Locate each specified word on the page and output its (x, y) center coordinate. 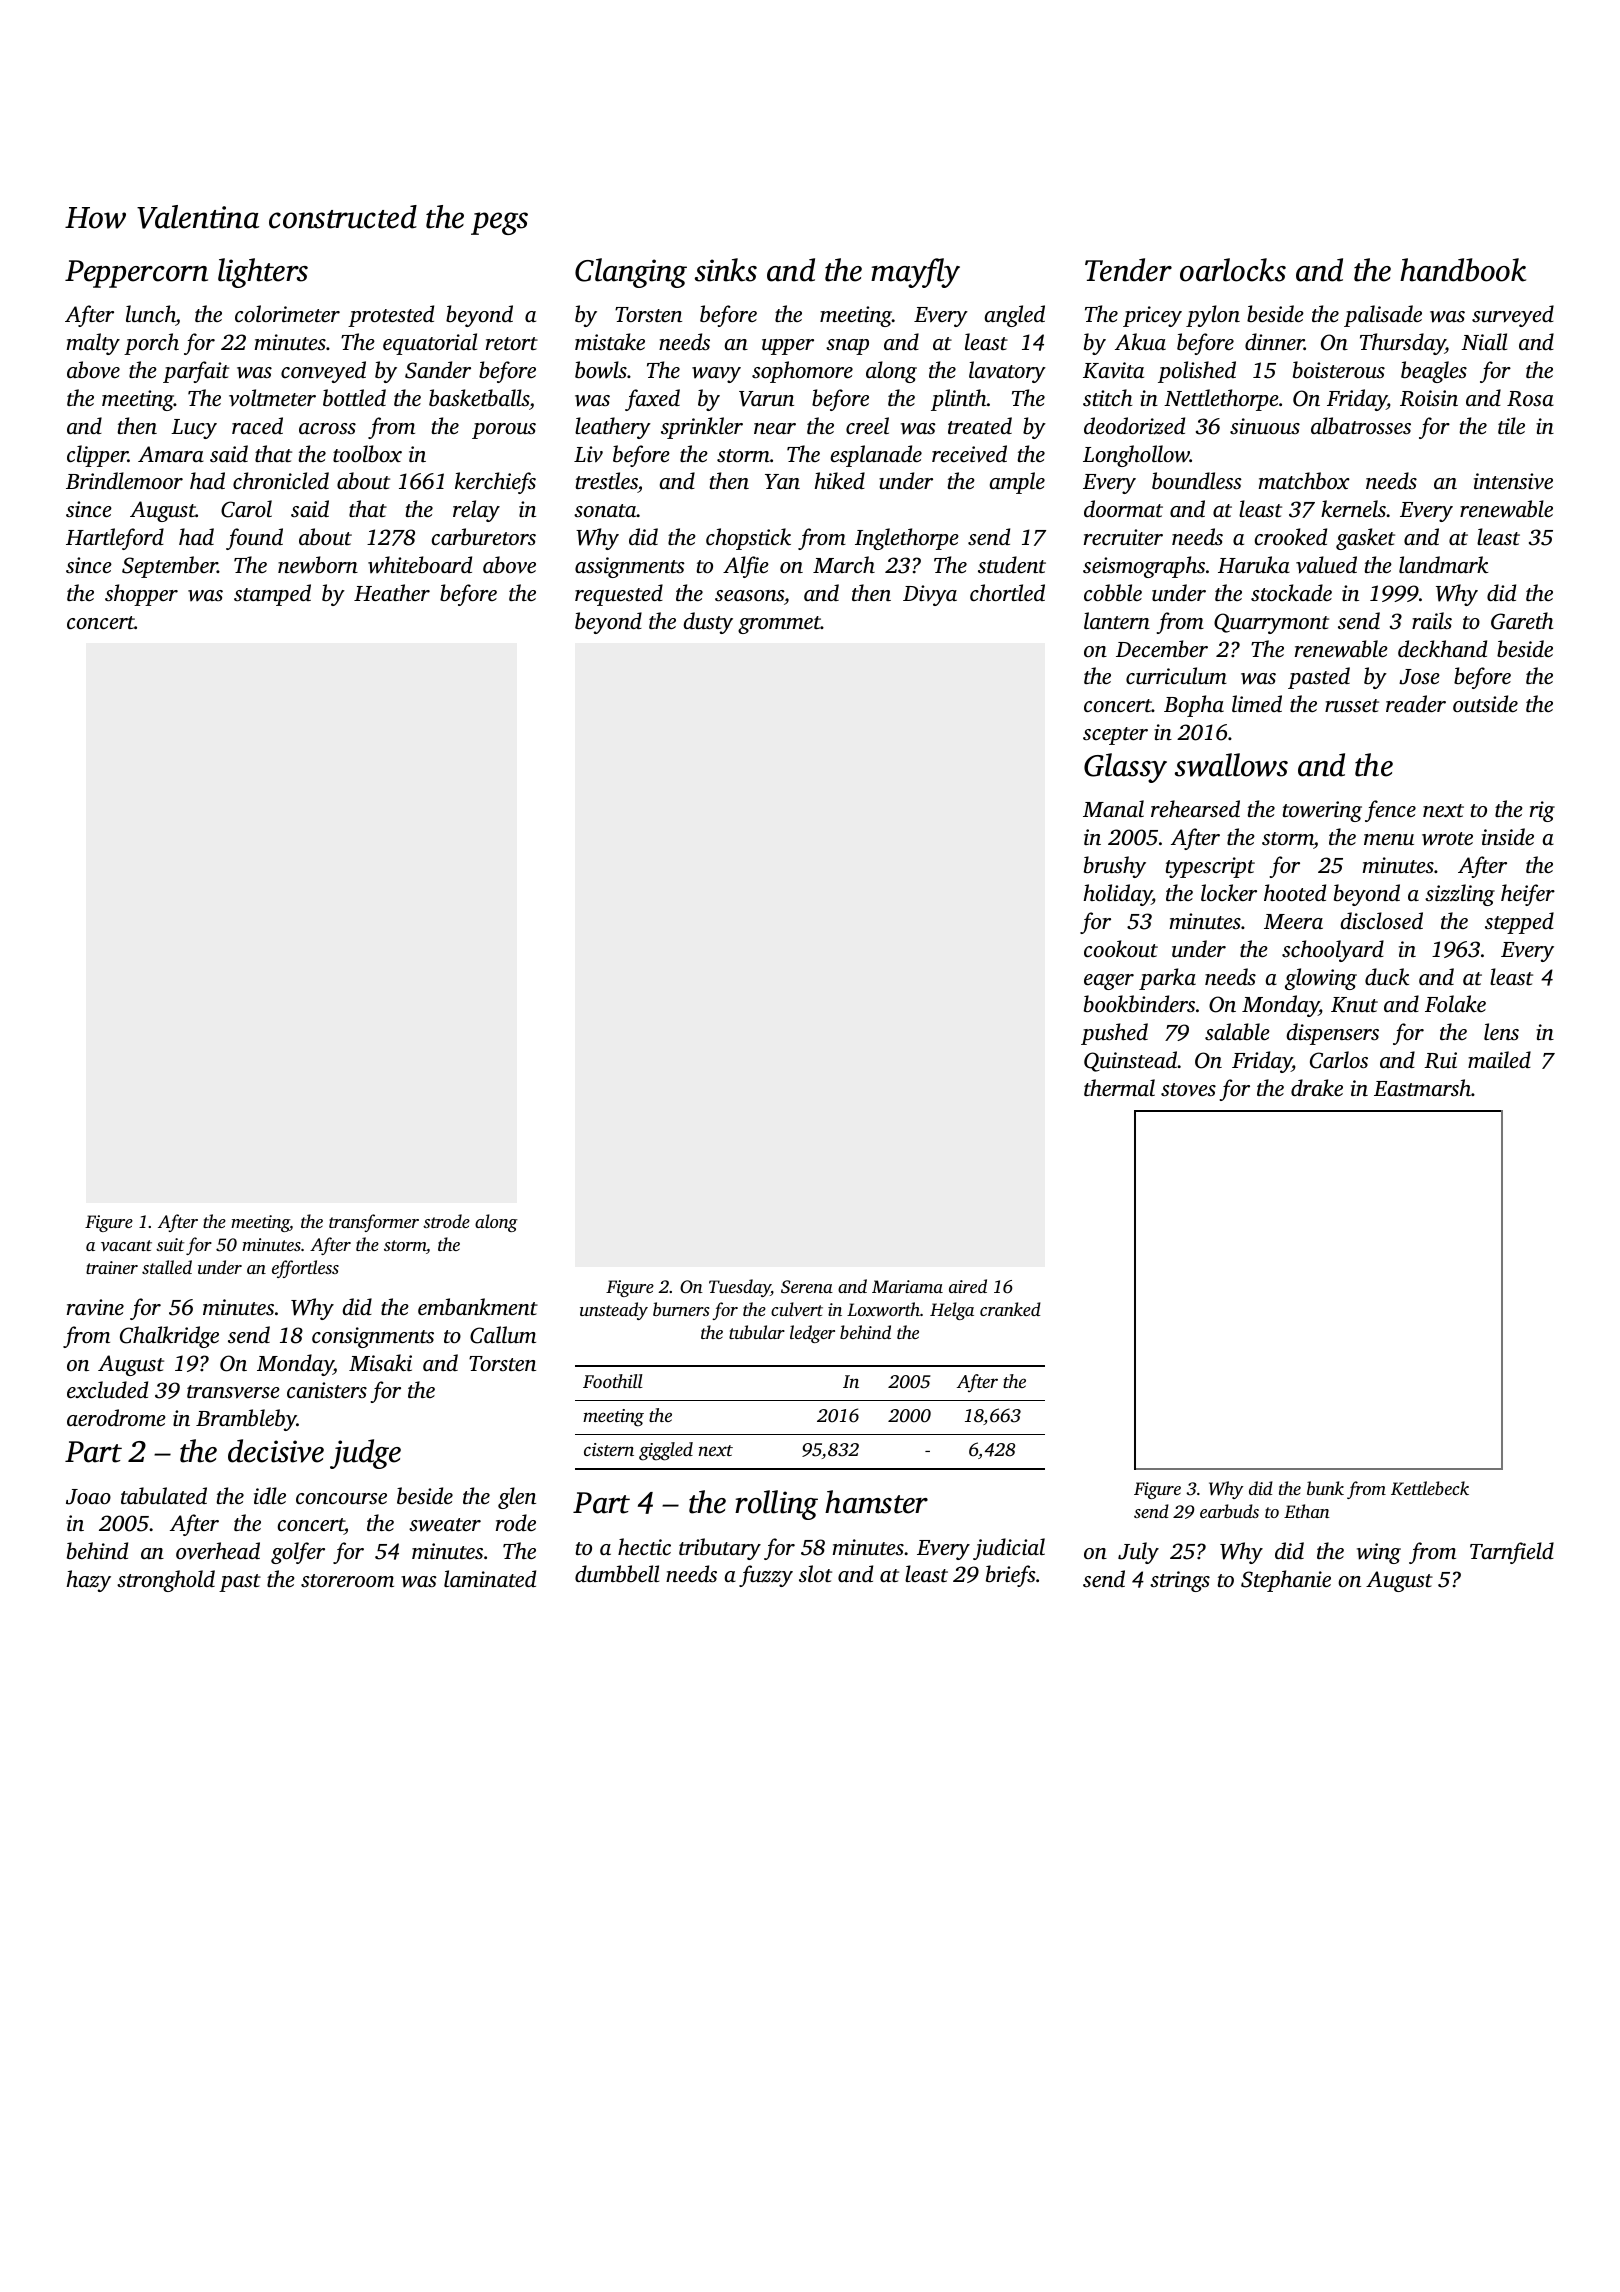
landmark (1443, 564)
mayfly (915, 273)
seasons (749, 595)
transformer (374, 1223)
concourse (341, 1498)
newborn (318, 565)
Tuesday (740, 1288)
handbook (1463, 270)
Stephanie (1286, 1581)
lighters (263, 273)
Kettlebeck (1430, 1488)
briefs (1011, 1576)
